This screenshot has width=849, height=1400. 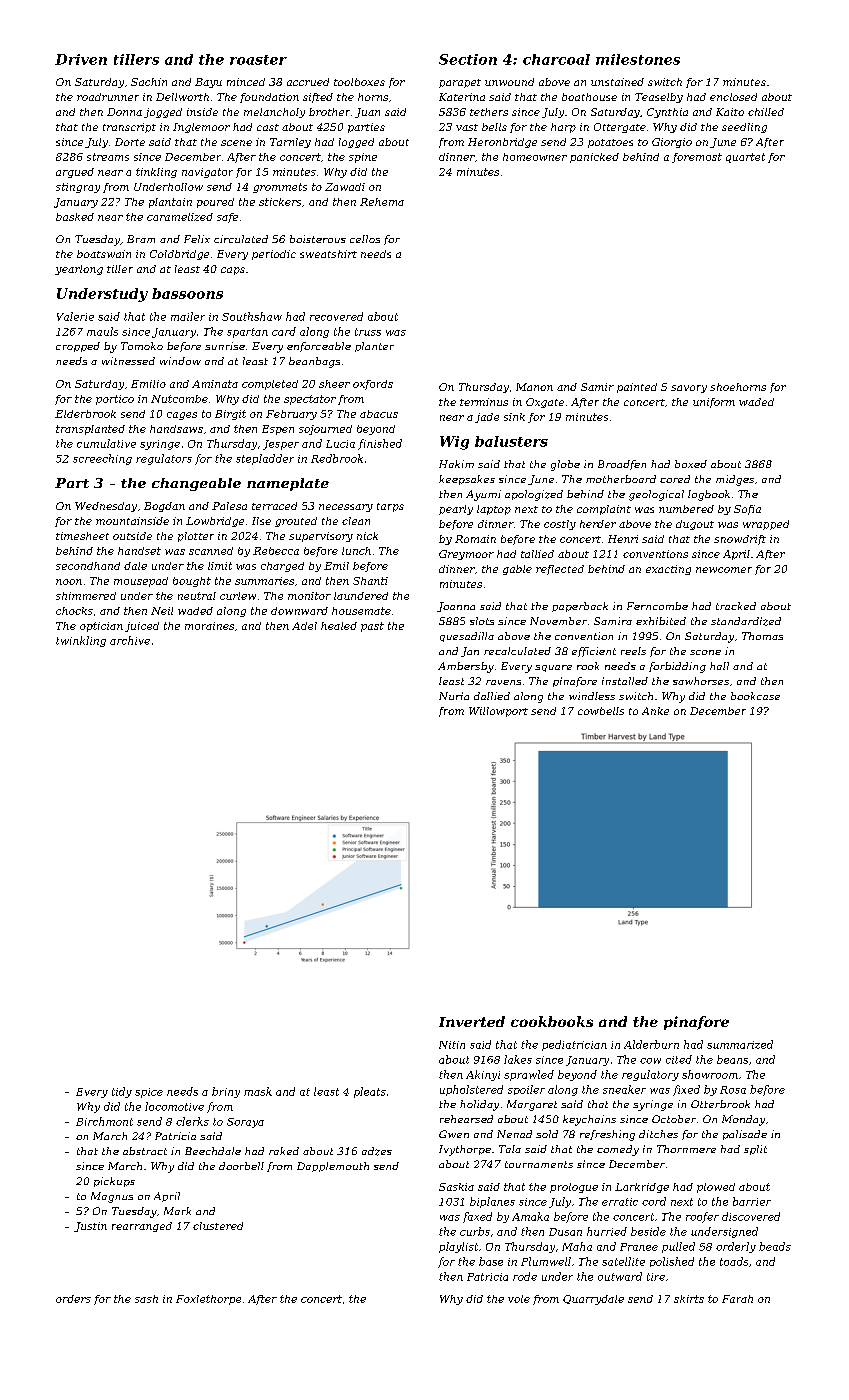 I want to click on Rehema, so click(x=382, y=202).
